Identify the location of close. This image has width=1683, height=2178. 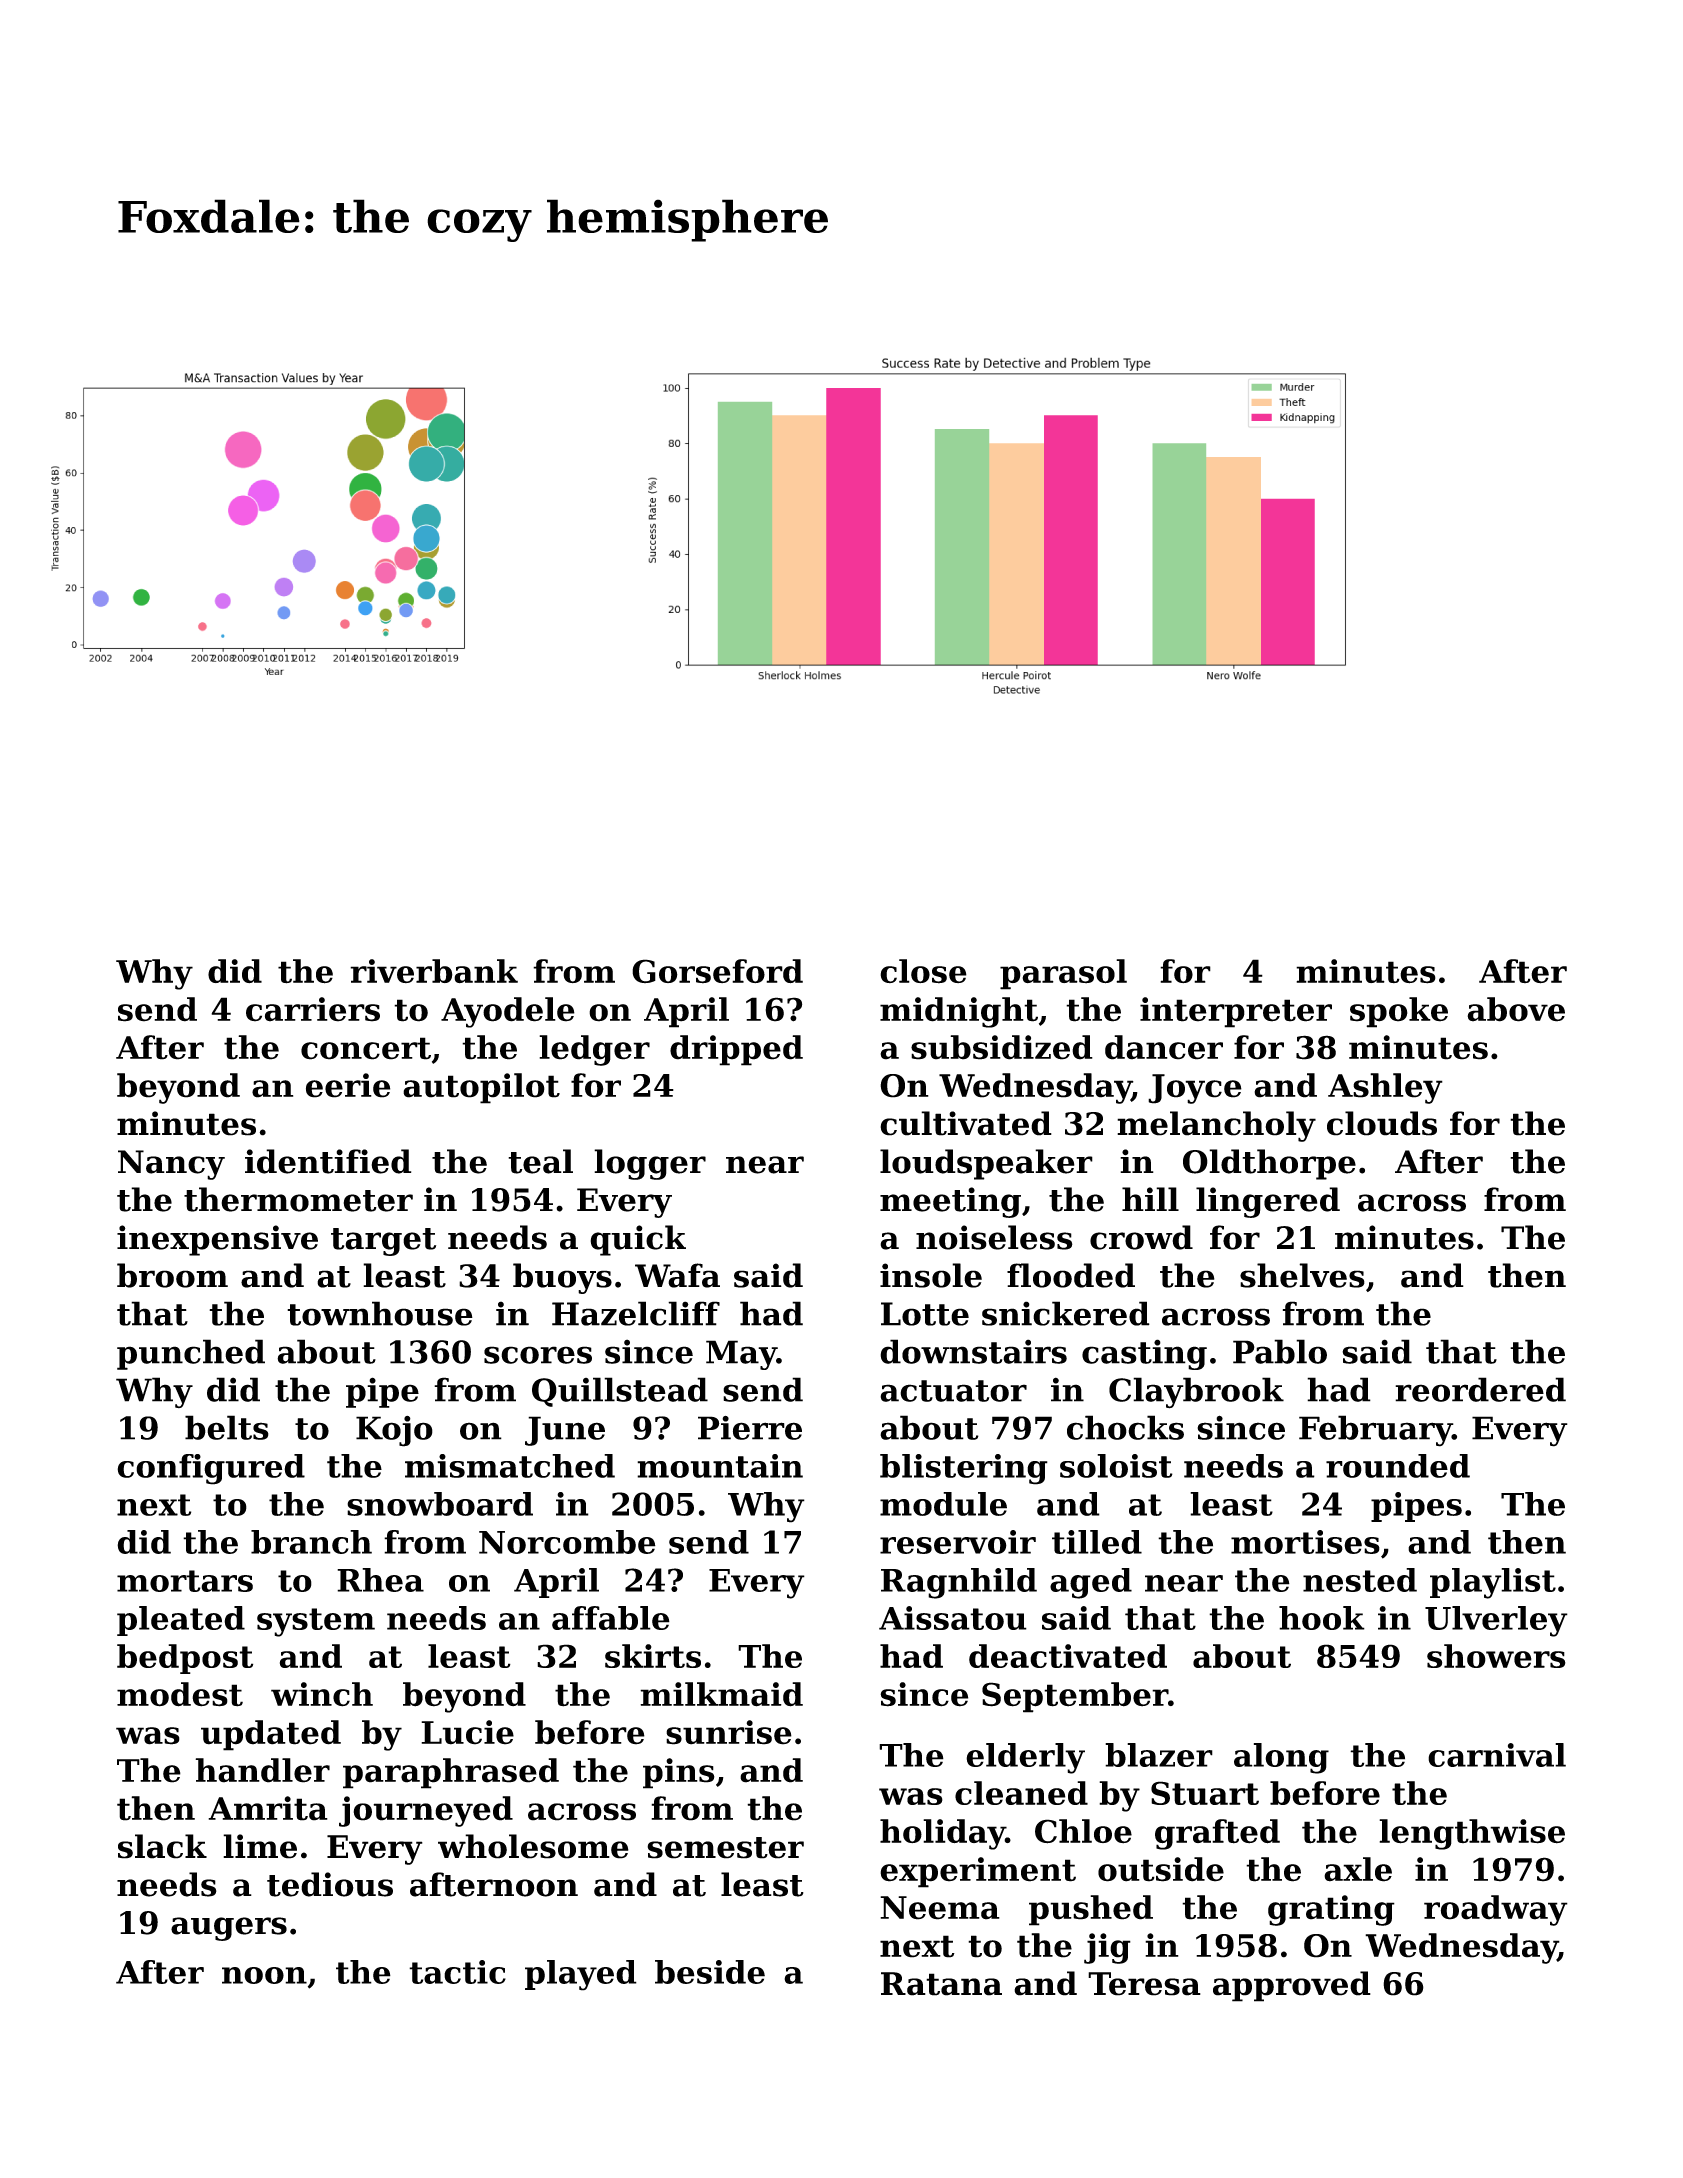
(923, 971).
